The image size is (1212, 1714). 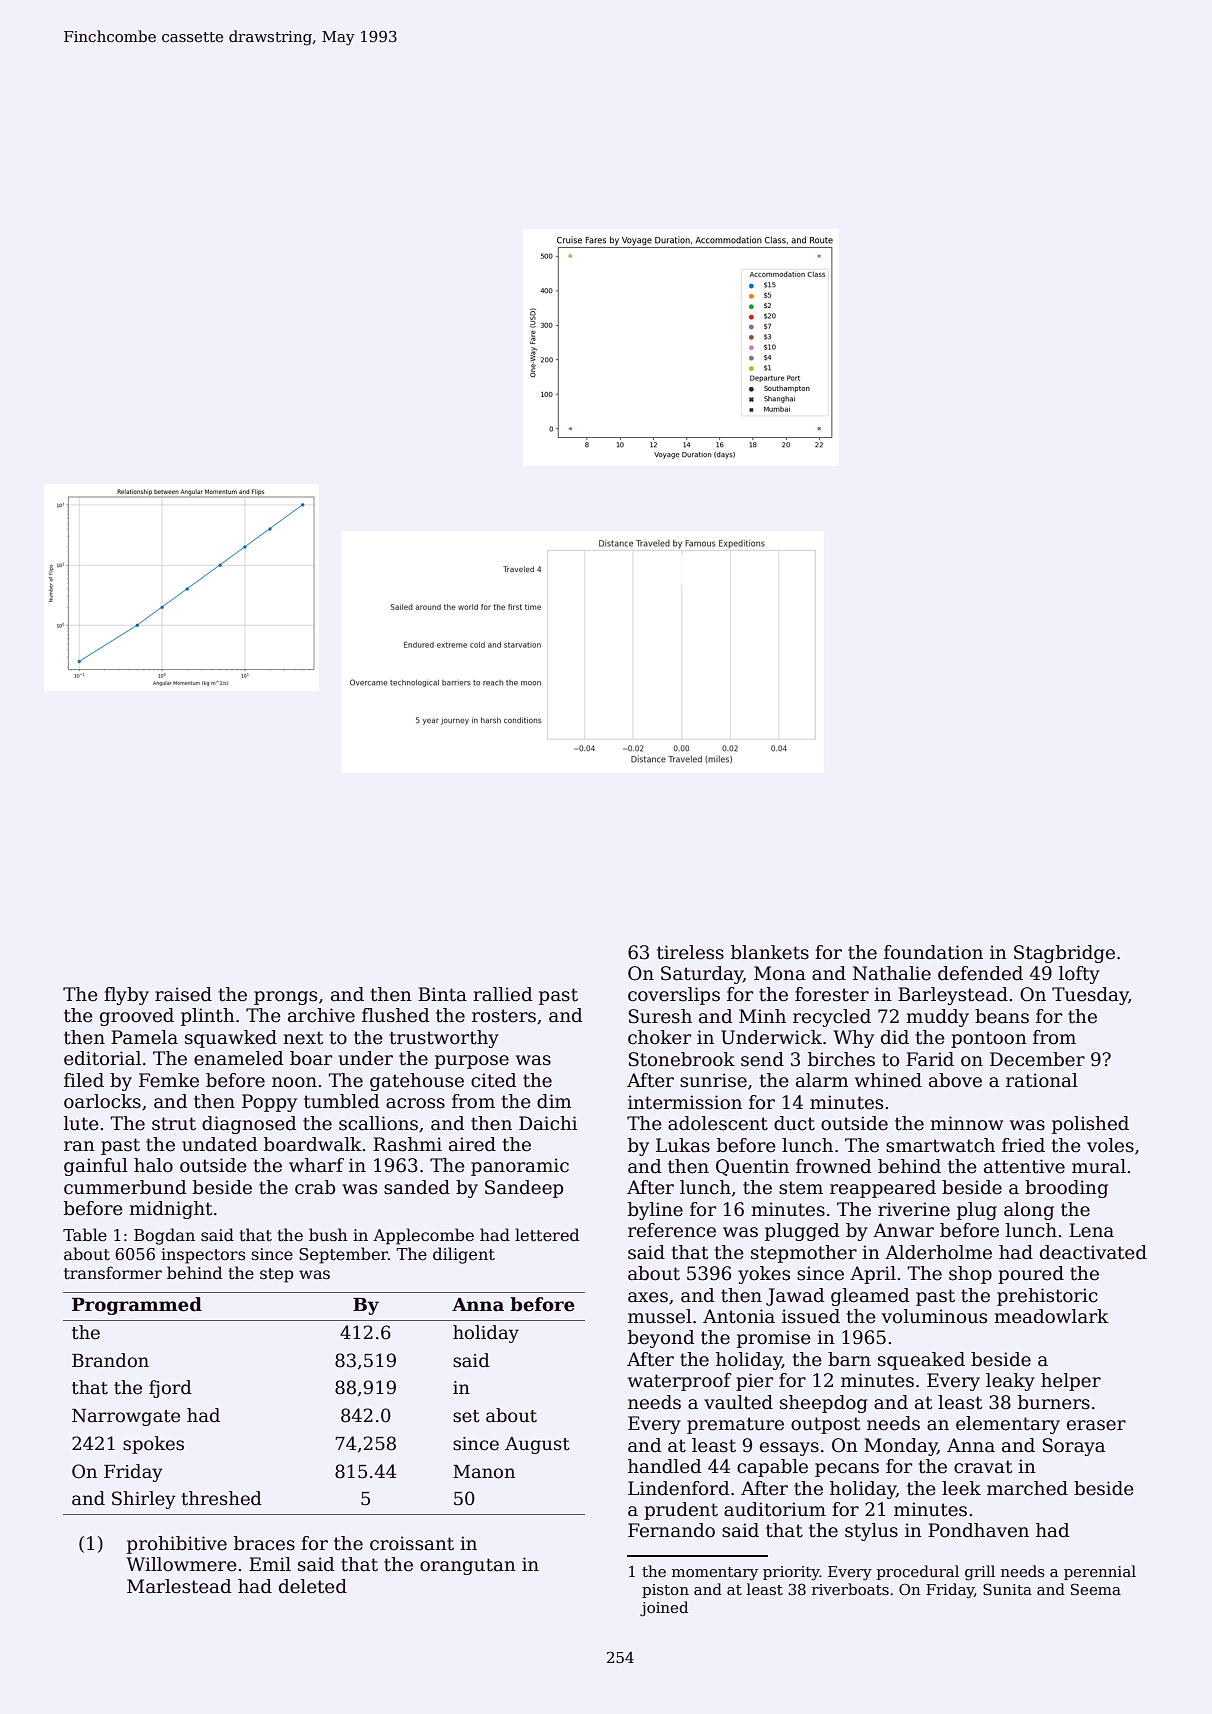 I want to click on Marlestead, so click(x=179, y=1586).
